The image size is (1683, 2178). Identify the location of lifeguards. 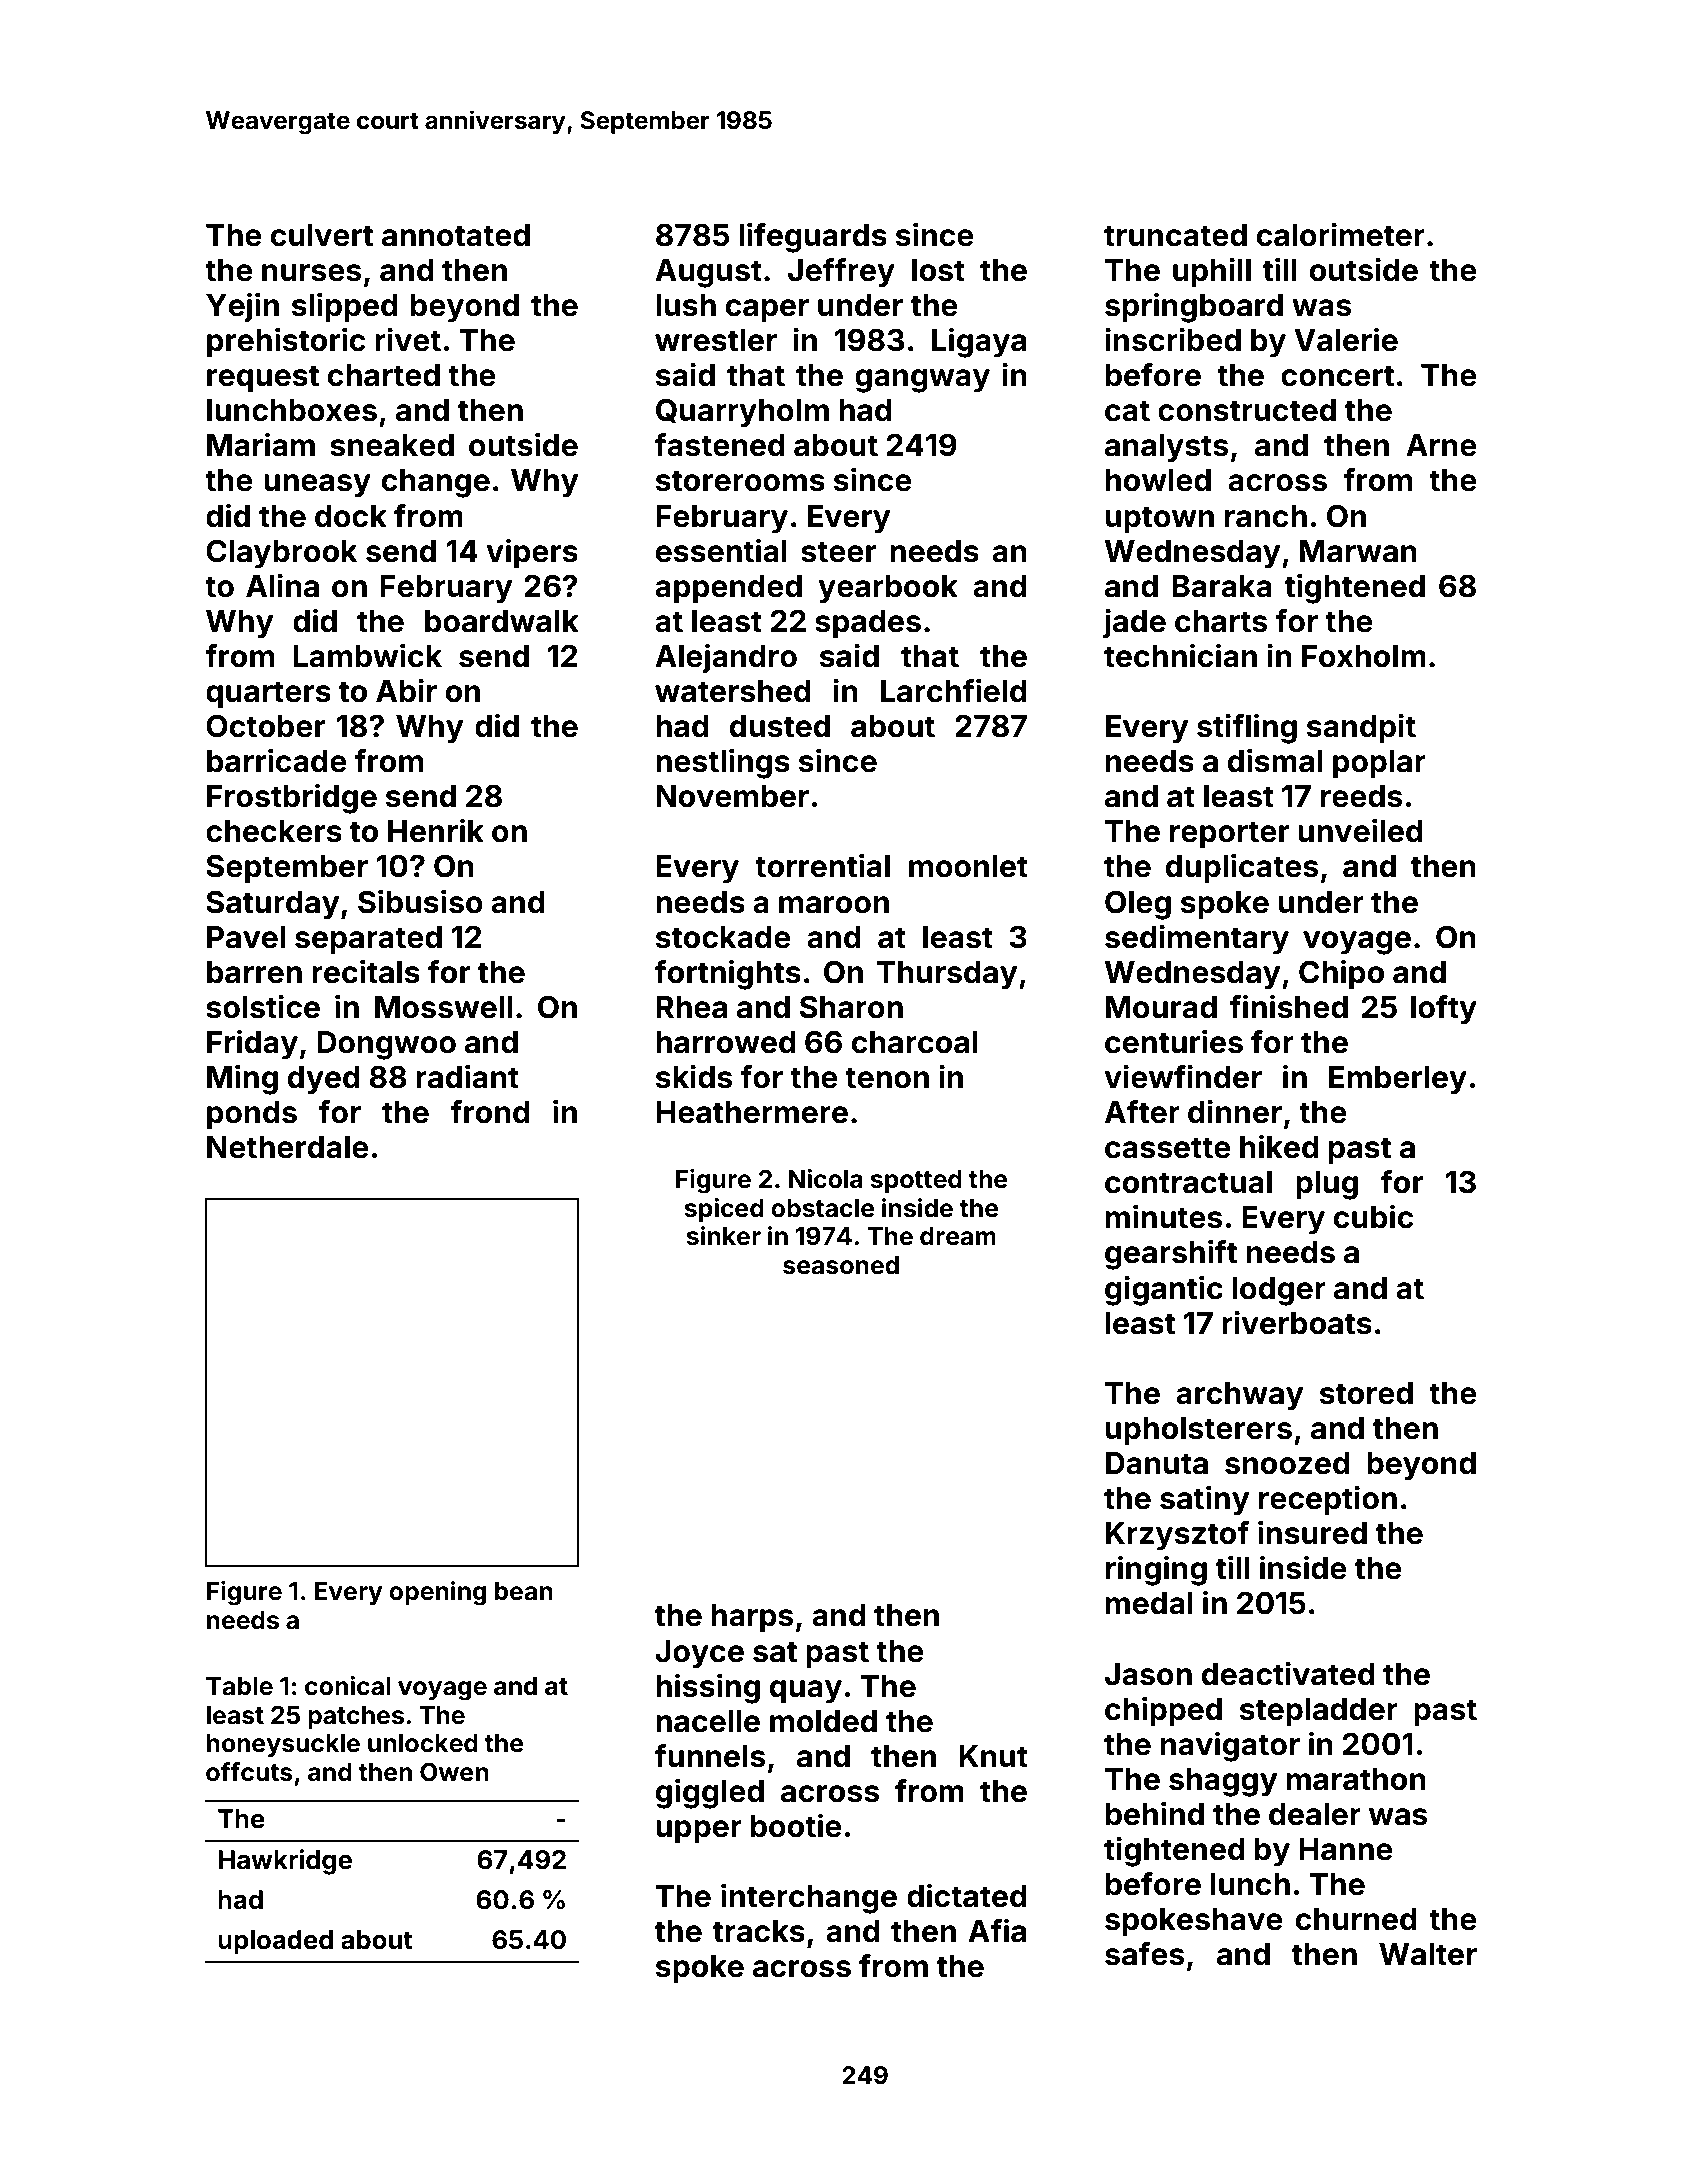
(813, 238).
